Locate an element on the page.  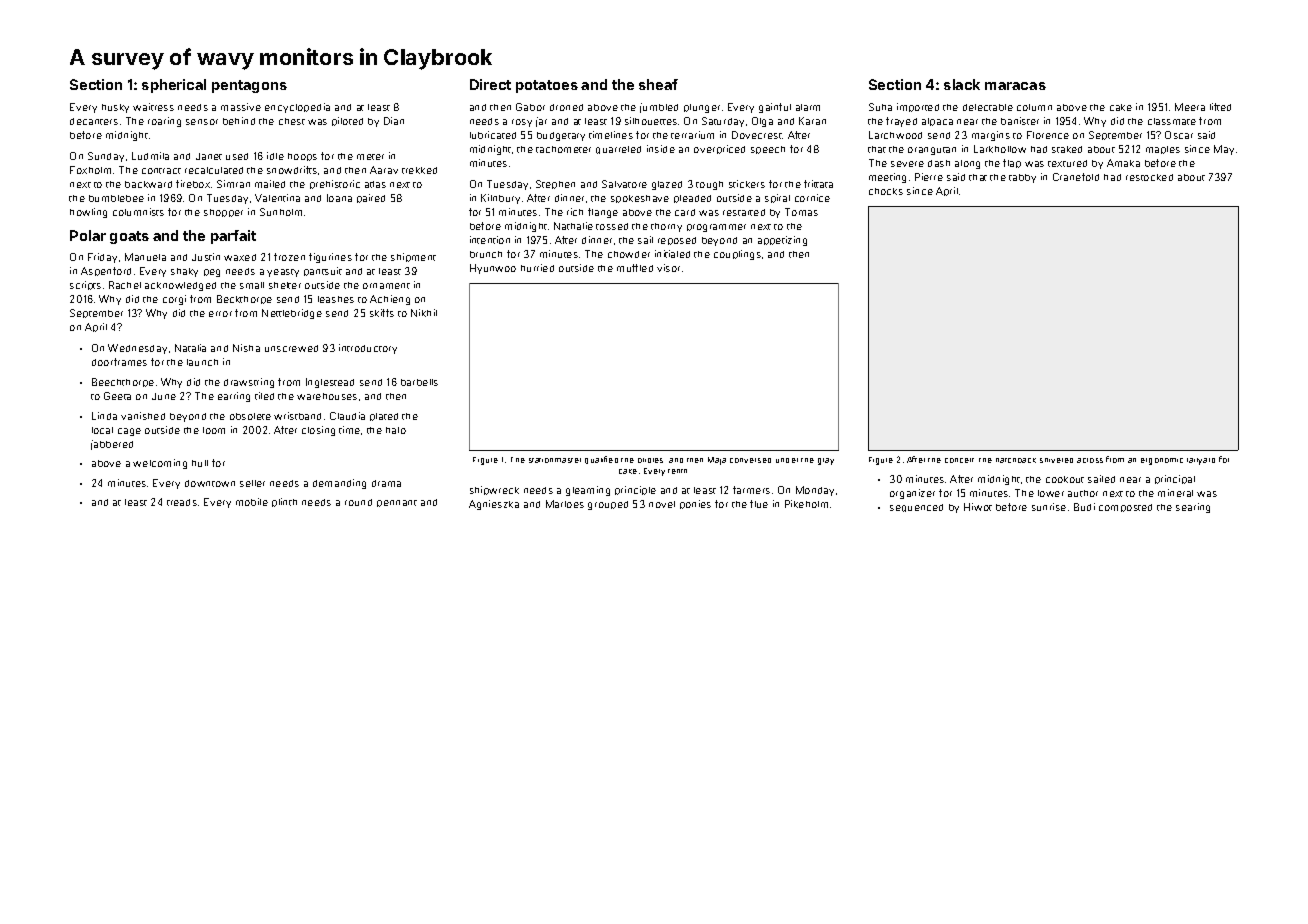
introductory is located at coordinates (368, 349).
